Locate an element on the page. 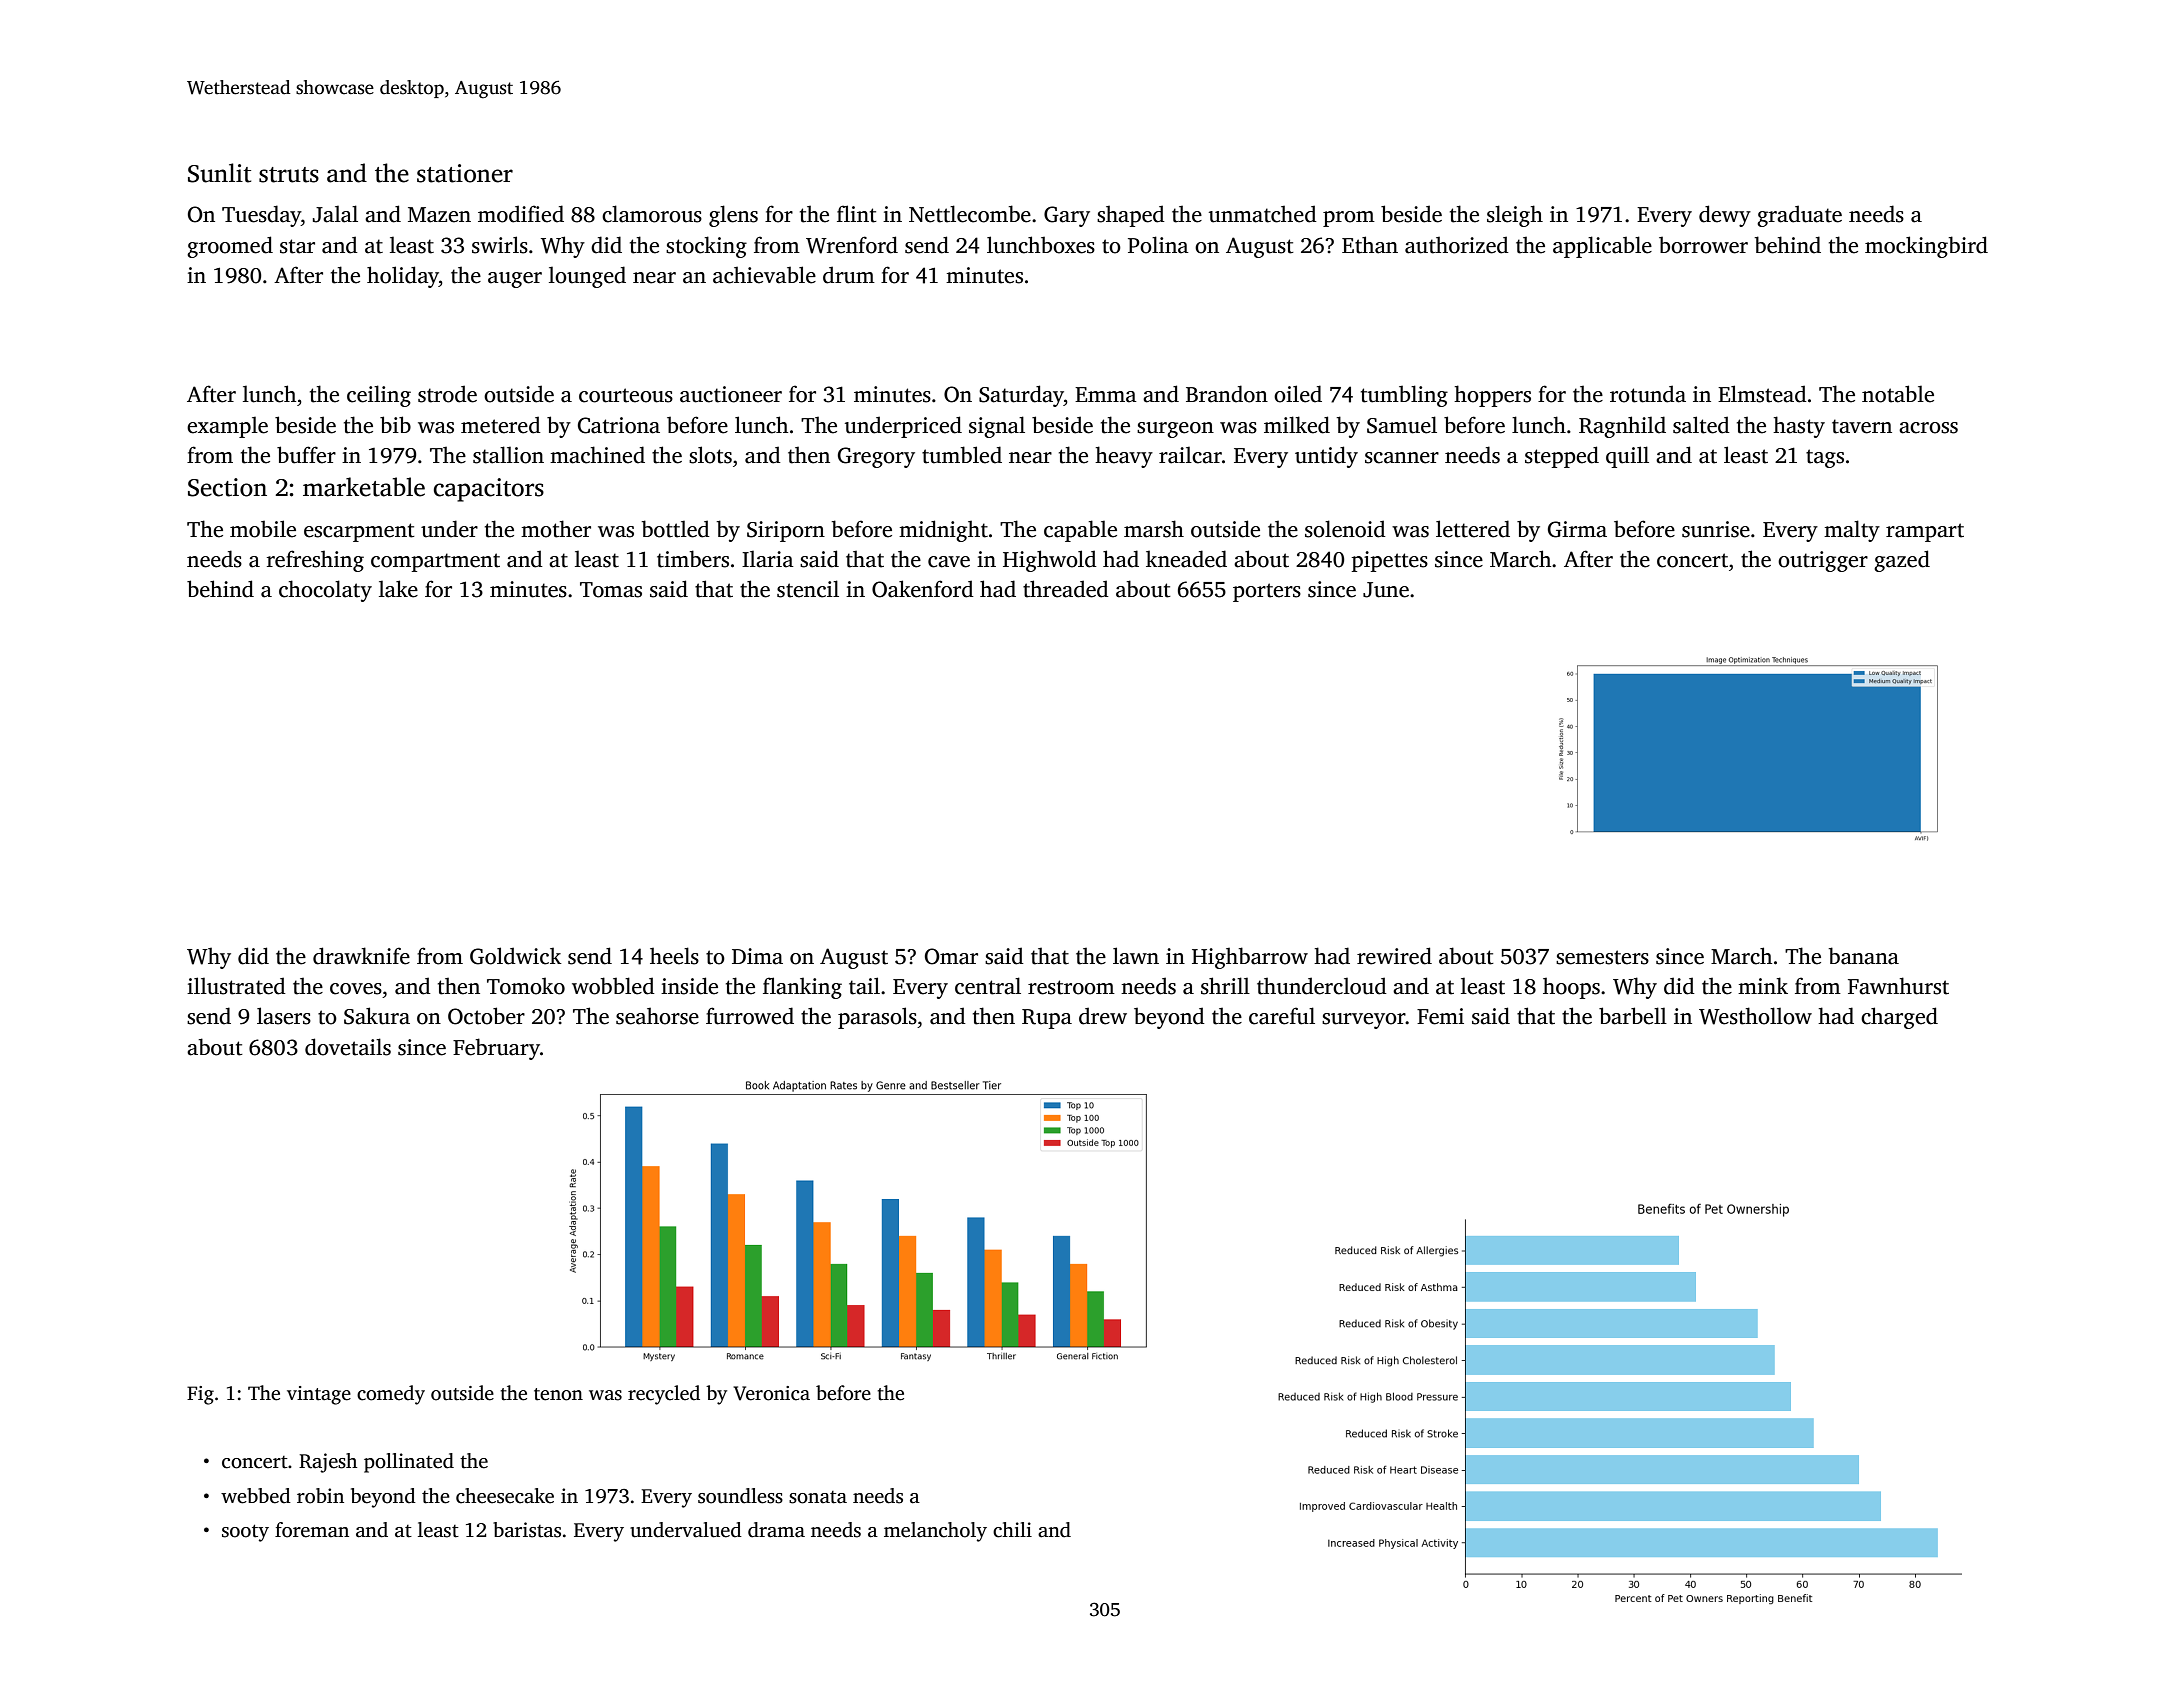  unmatched is located at coordinates (1263, 214).
